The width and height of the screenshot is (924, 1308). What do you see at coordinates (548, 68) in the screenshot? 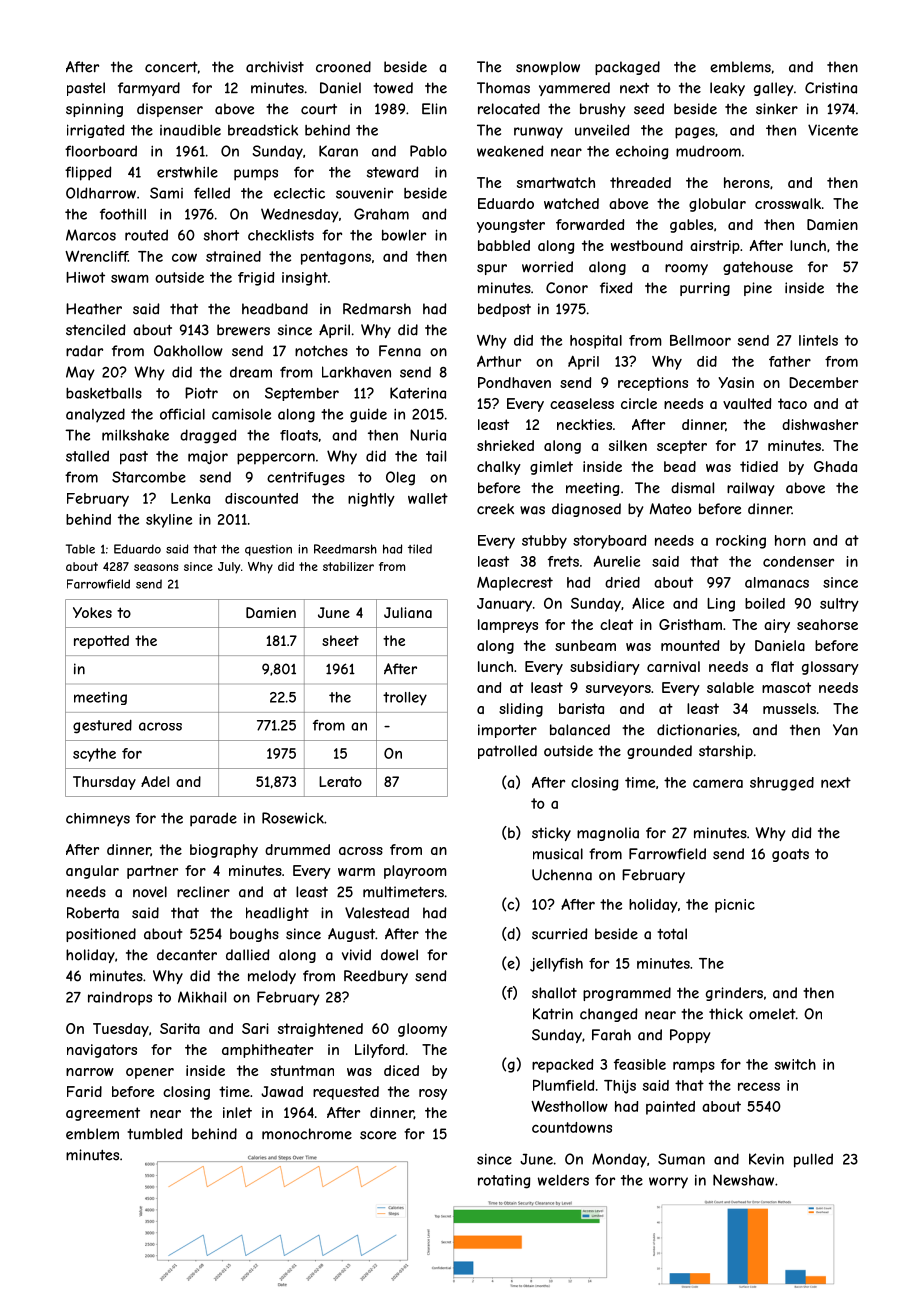
I see `snowplow` at bounding box center [548, 68].
